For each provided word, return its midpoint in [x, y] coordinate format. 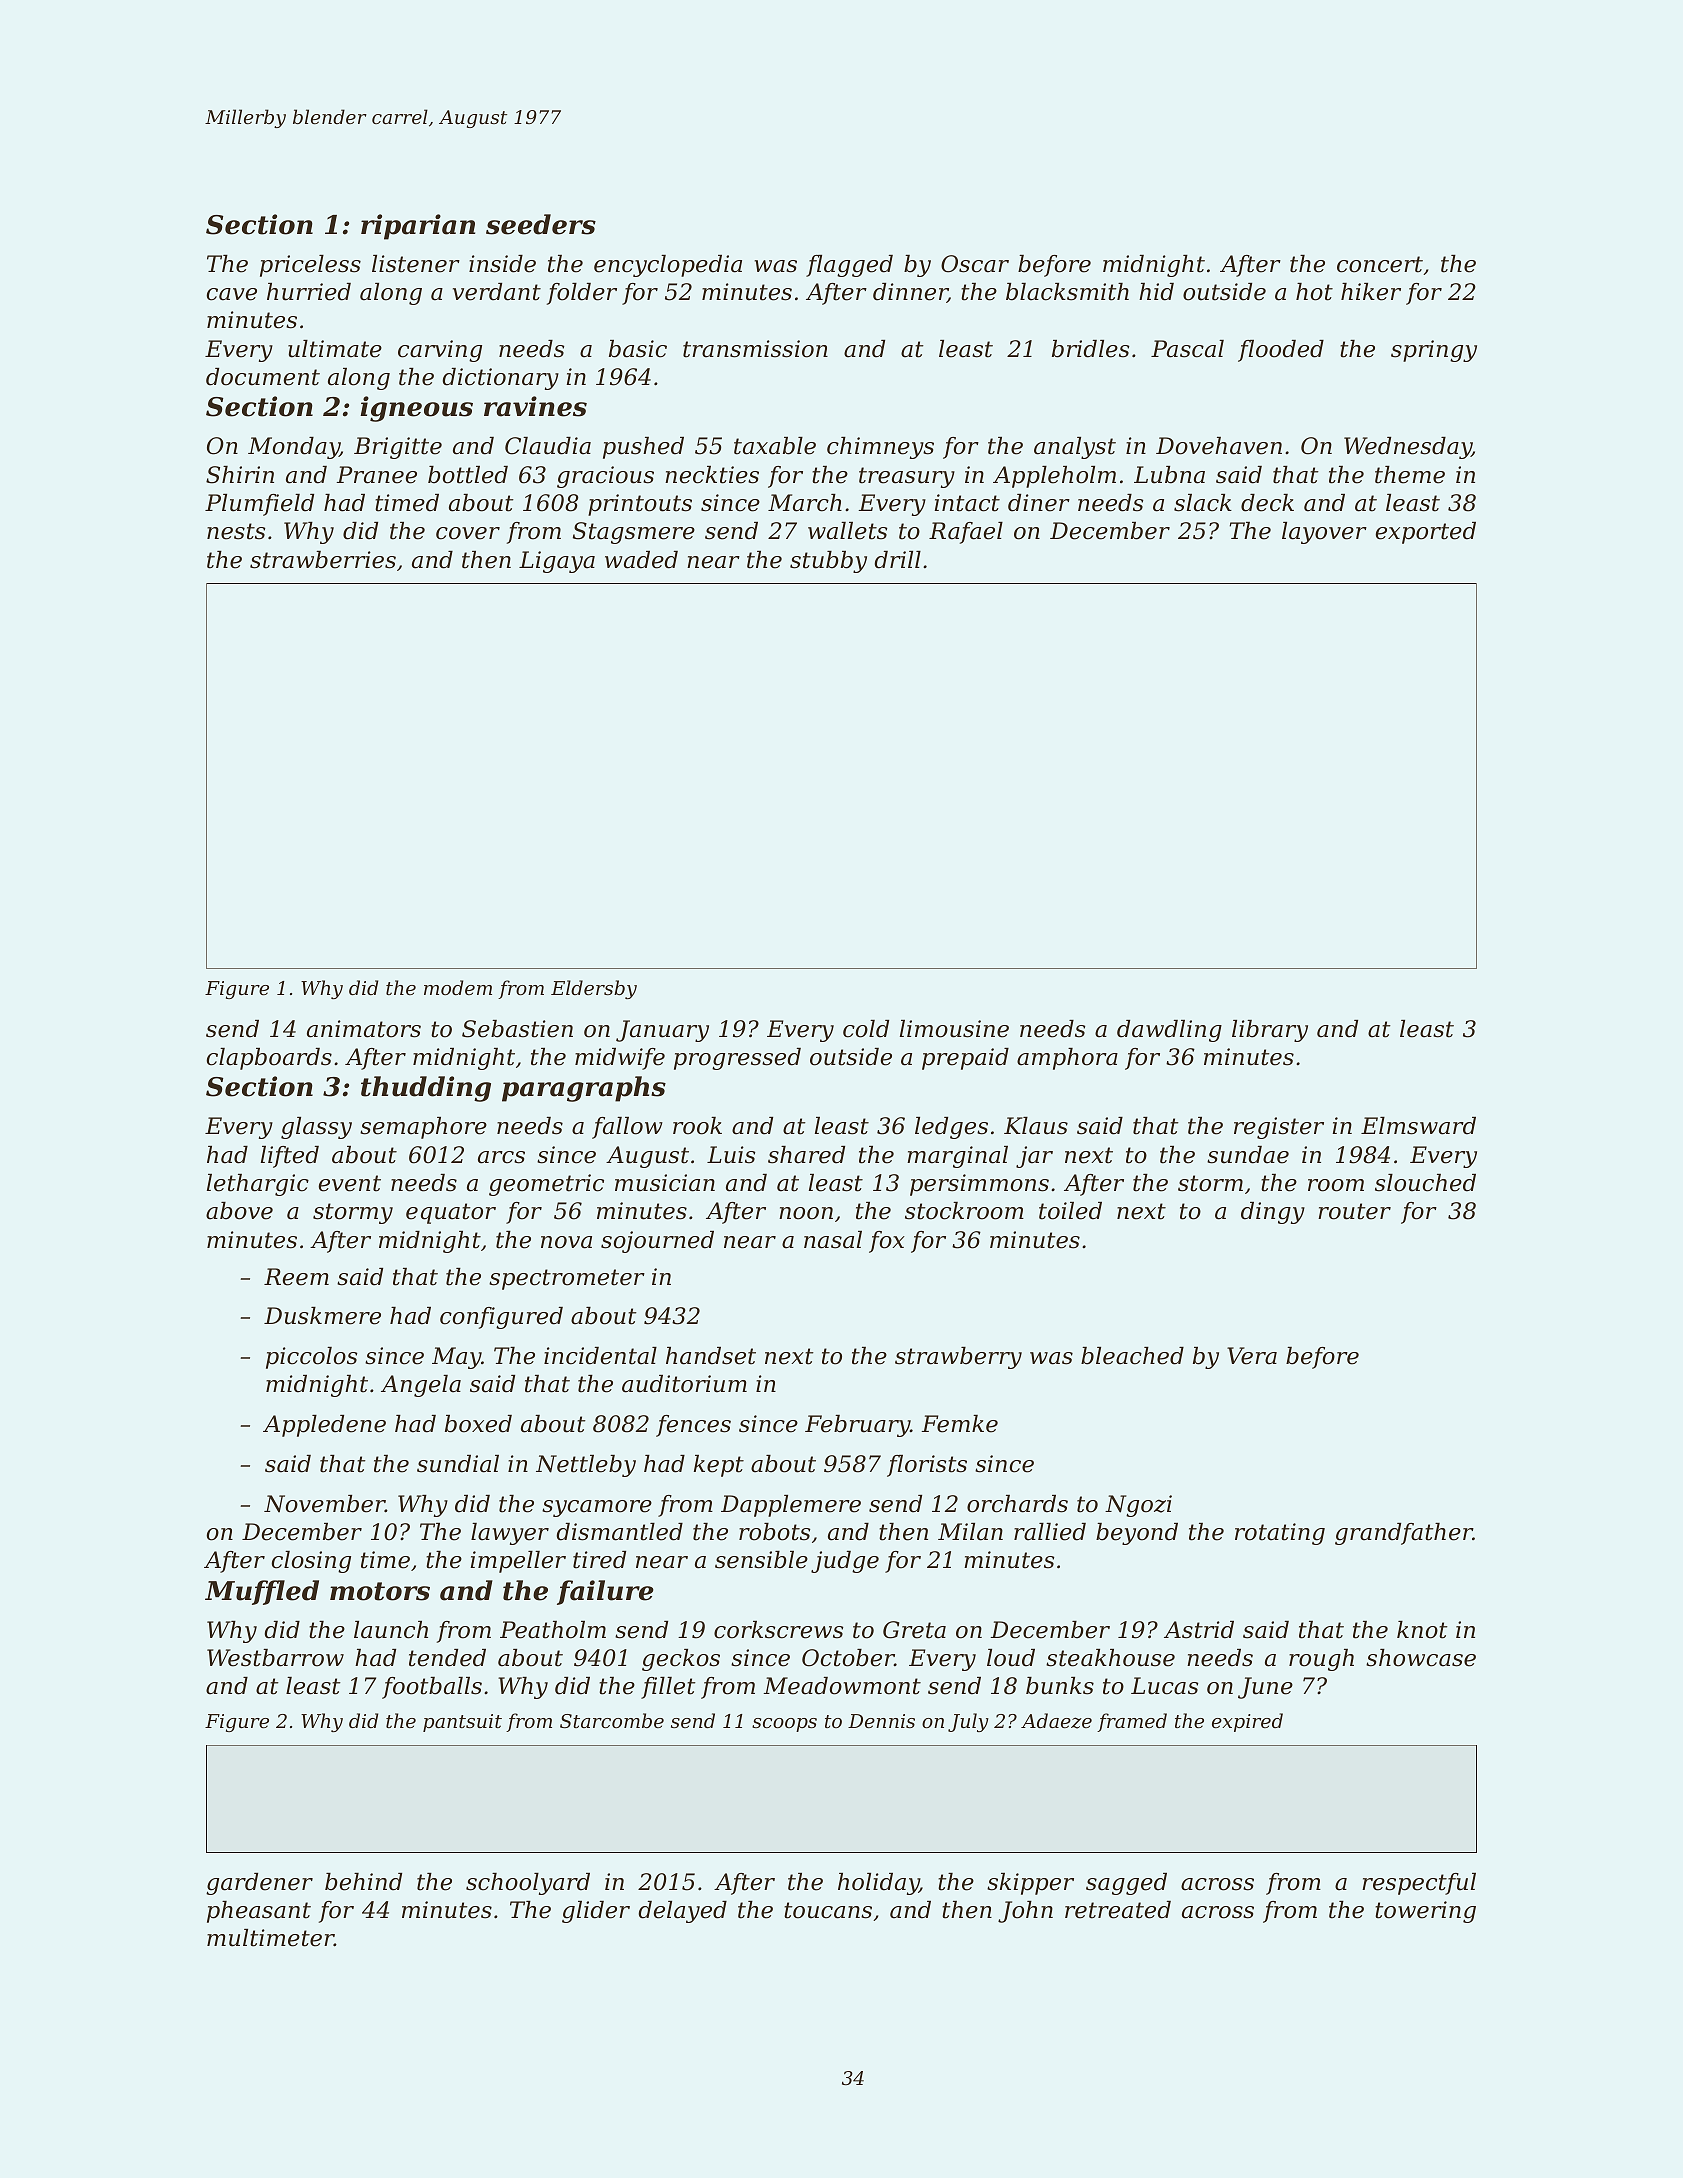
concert [1380, 264]
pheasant [259, 1912]
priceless [310, 266]
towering [1425, 1912]
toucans [828, 1910]
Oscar [975, 264]
